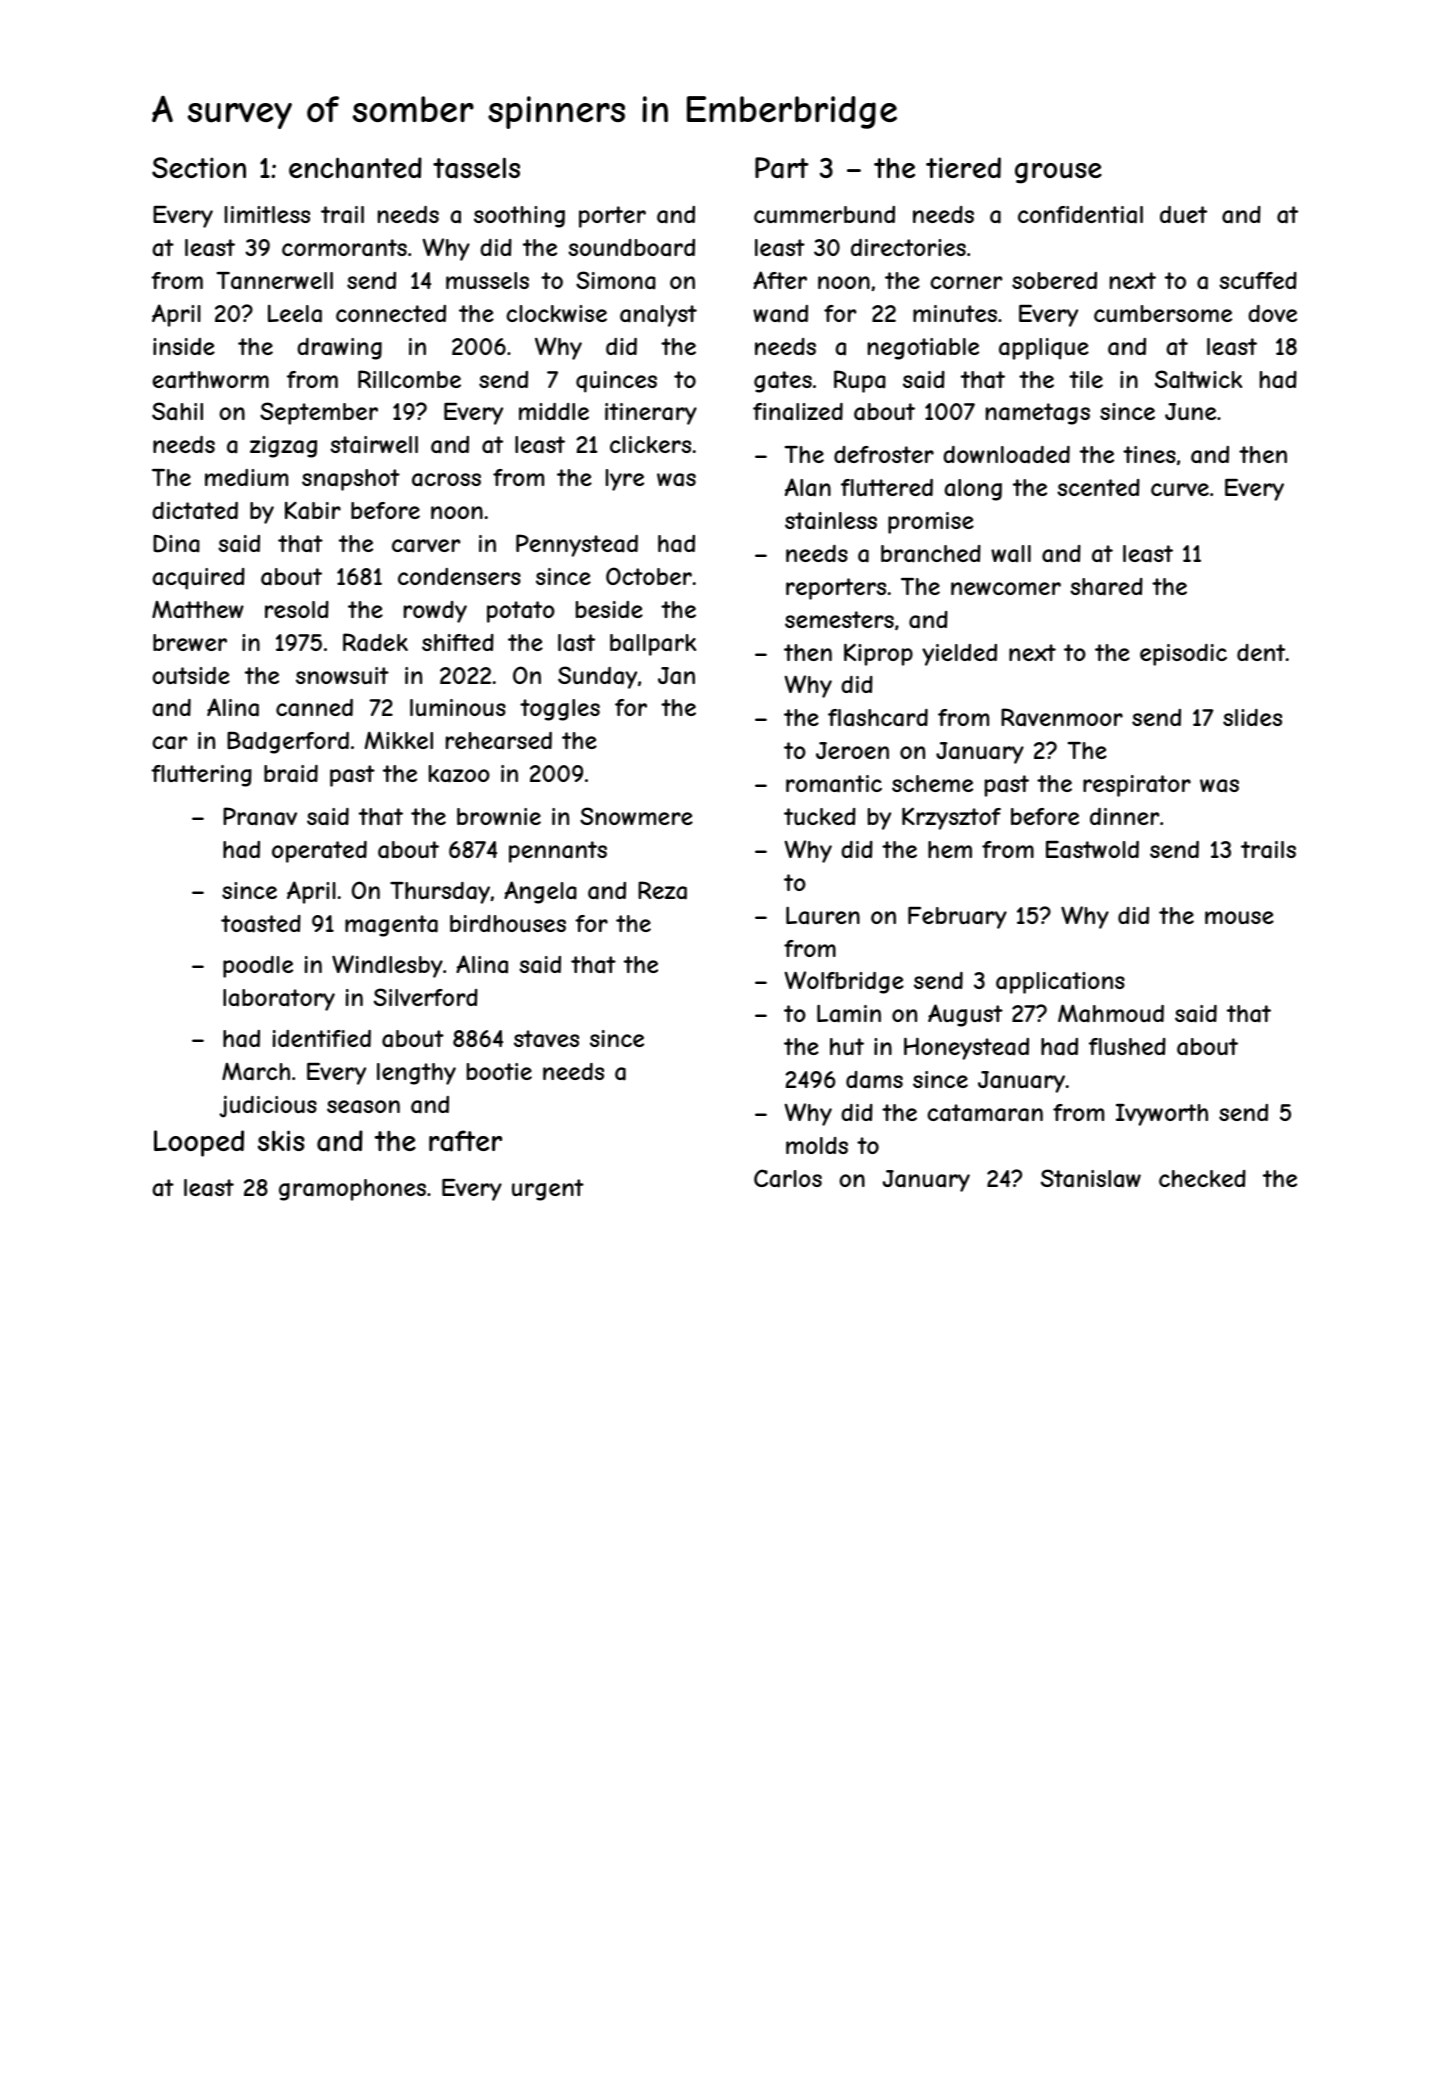  I want to click on Part, so click(782, 168).
